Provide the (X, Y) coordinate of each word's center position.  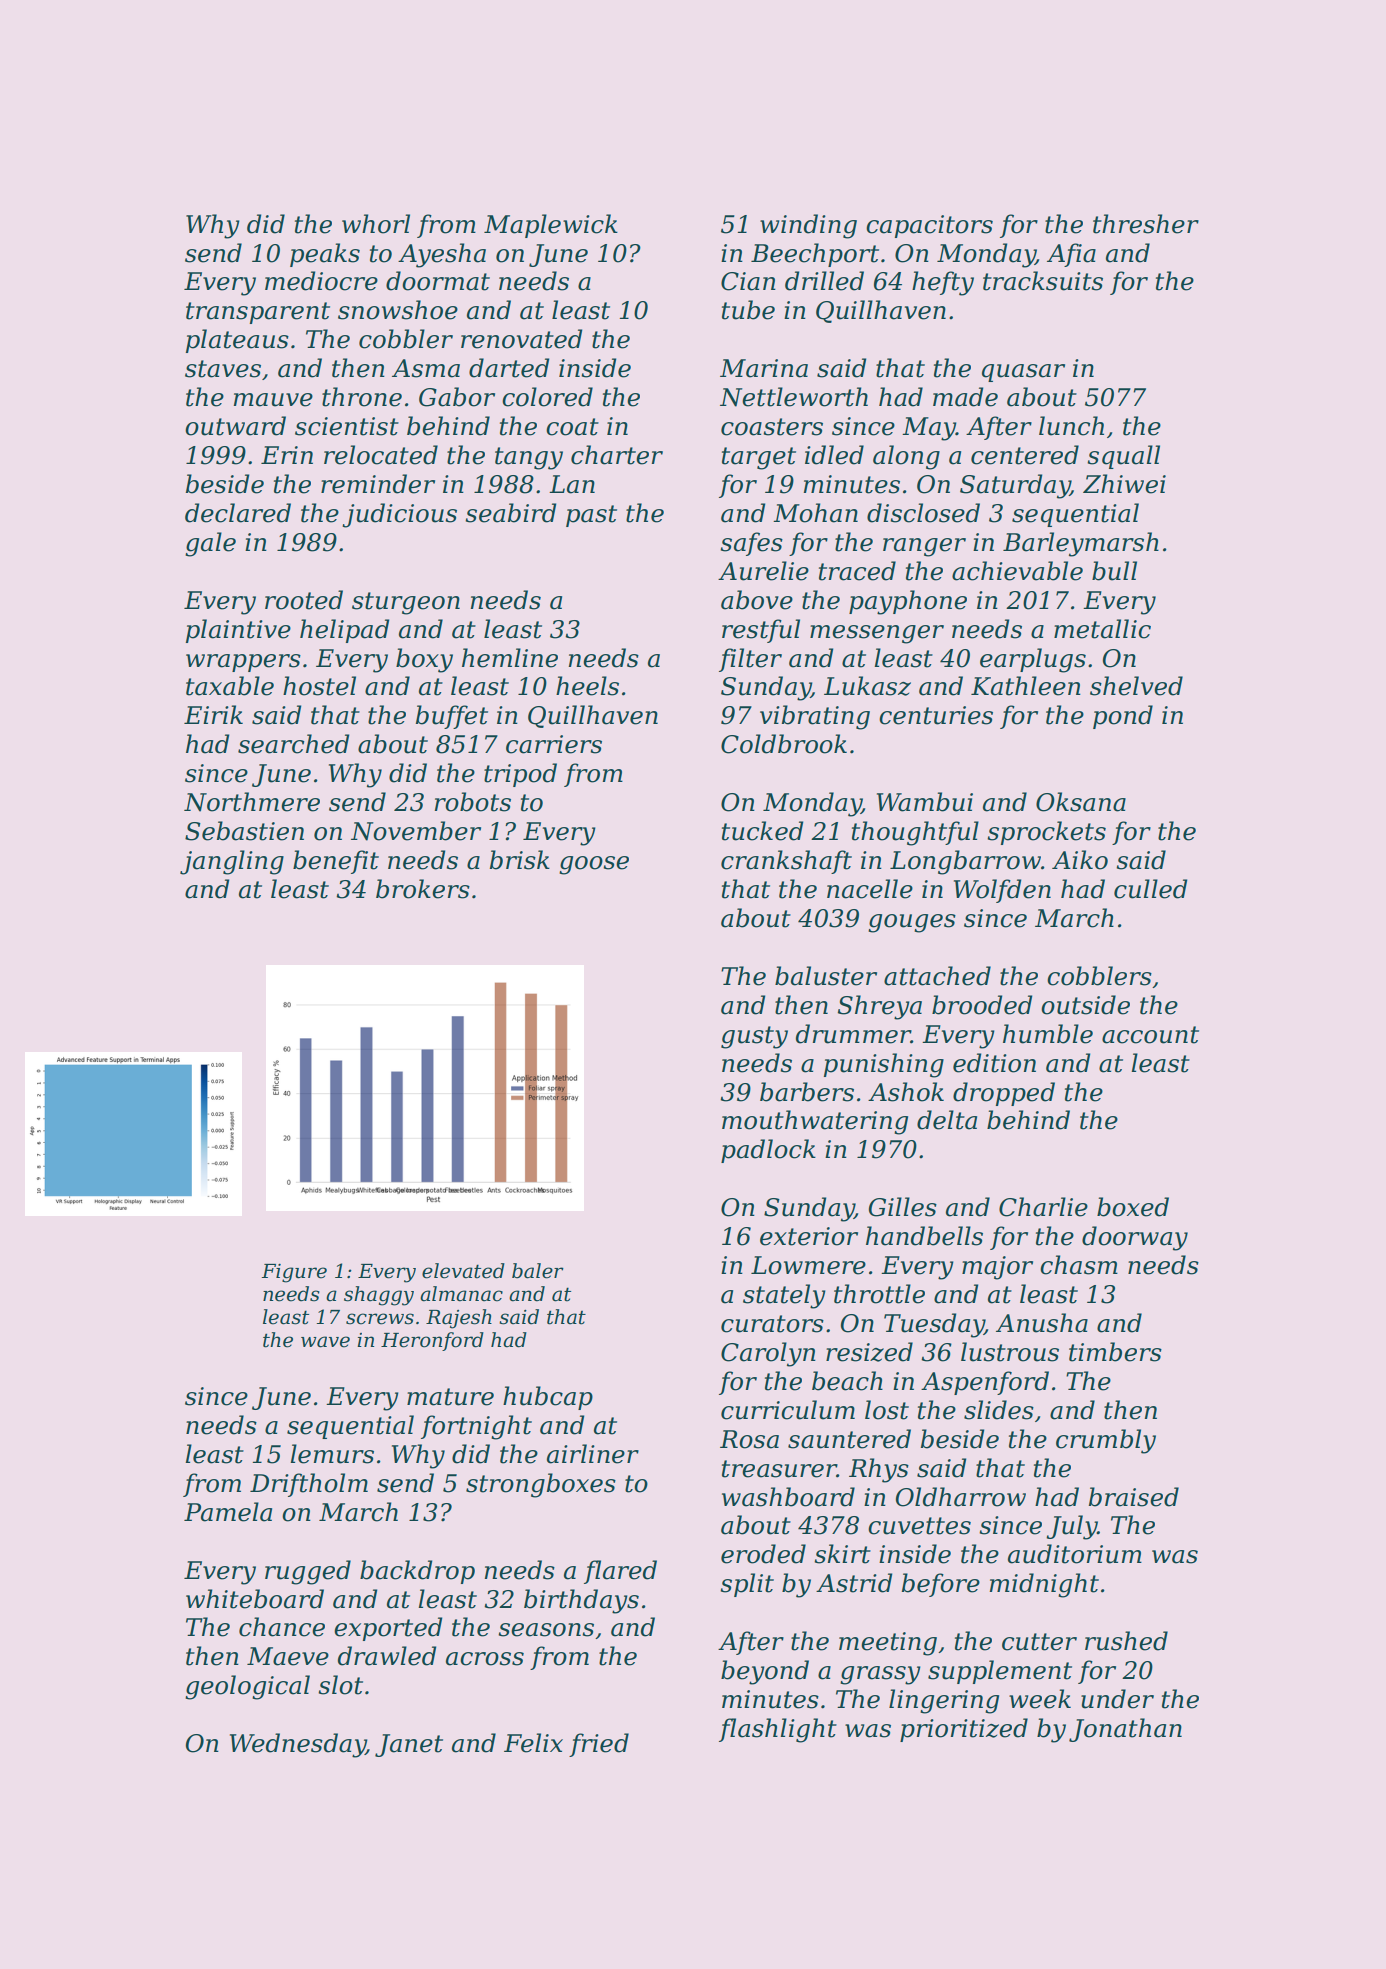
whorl (376, 224)
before (941, 1585)
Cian (748, 281)
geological (247, 1687)
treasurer (779, 1469)
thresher (1146, 224)
